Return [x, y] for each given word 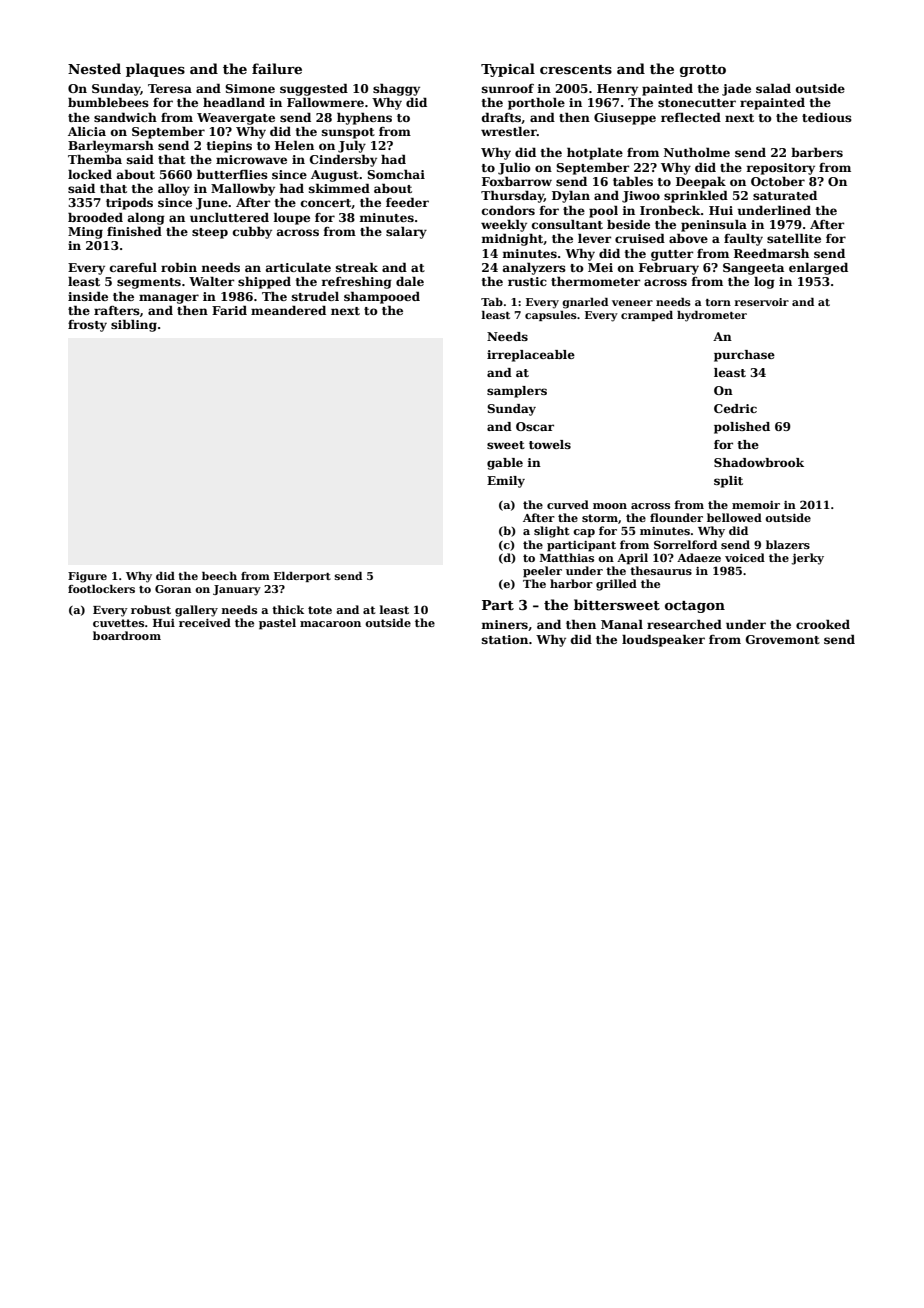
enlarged [818, 268]
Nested [94, 68]
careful [133, 267]
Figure [87, 577]
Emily [506, 482]
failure [277, 68]
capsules [551, 316]
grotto [703, 71]
